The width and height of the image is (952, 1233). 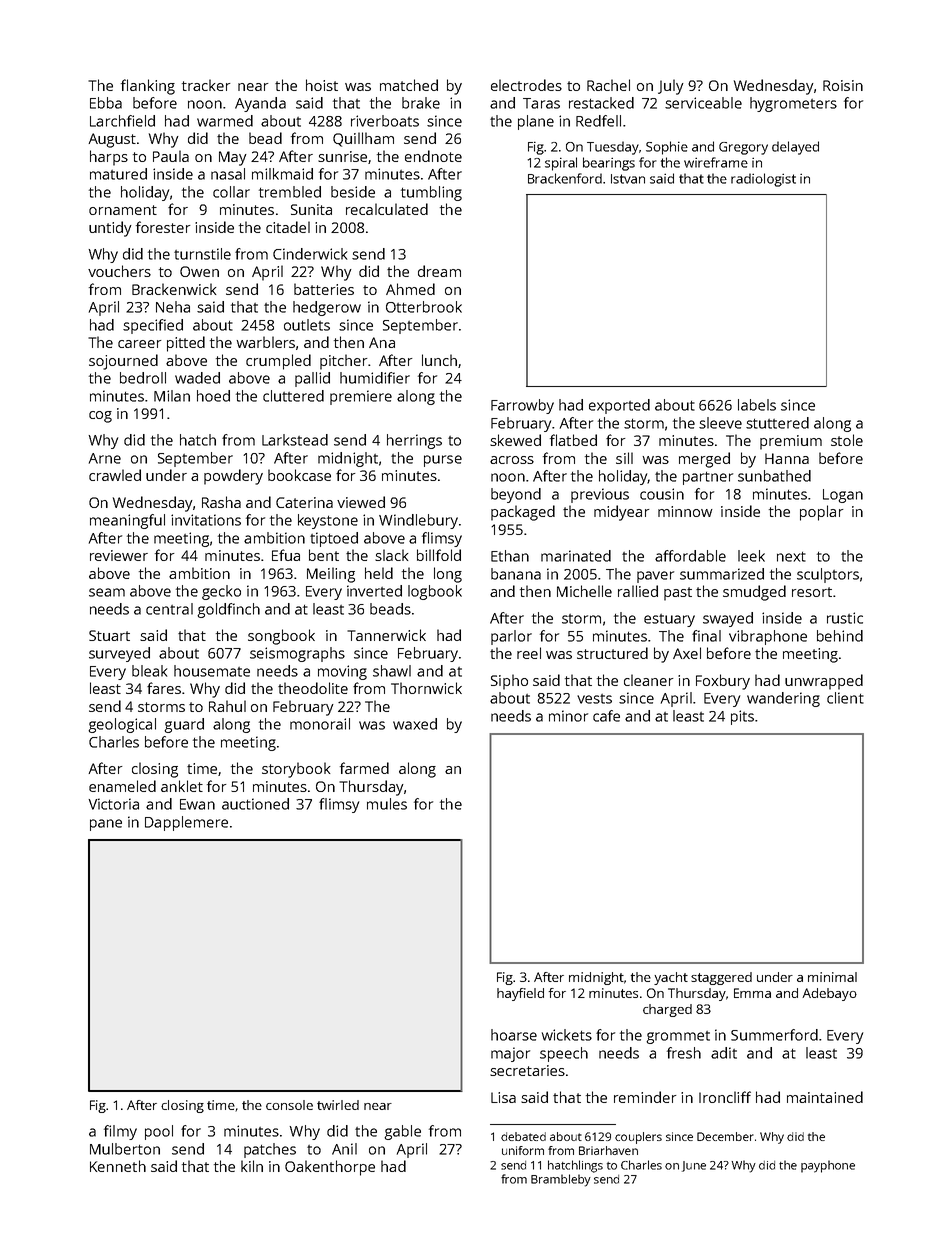 What do you see at coordinates (255, 804) in the image?
I see `auctioned` at bounding box center [255, 804].
